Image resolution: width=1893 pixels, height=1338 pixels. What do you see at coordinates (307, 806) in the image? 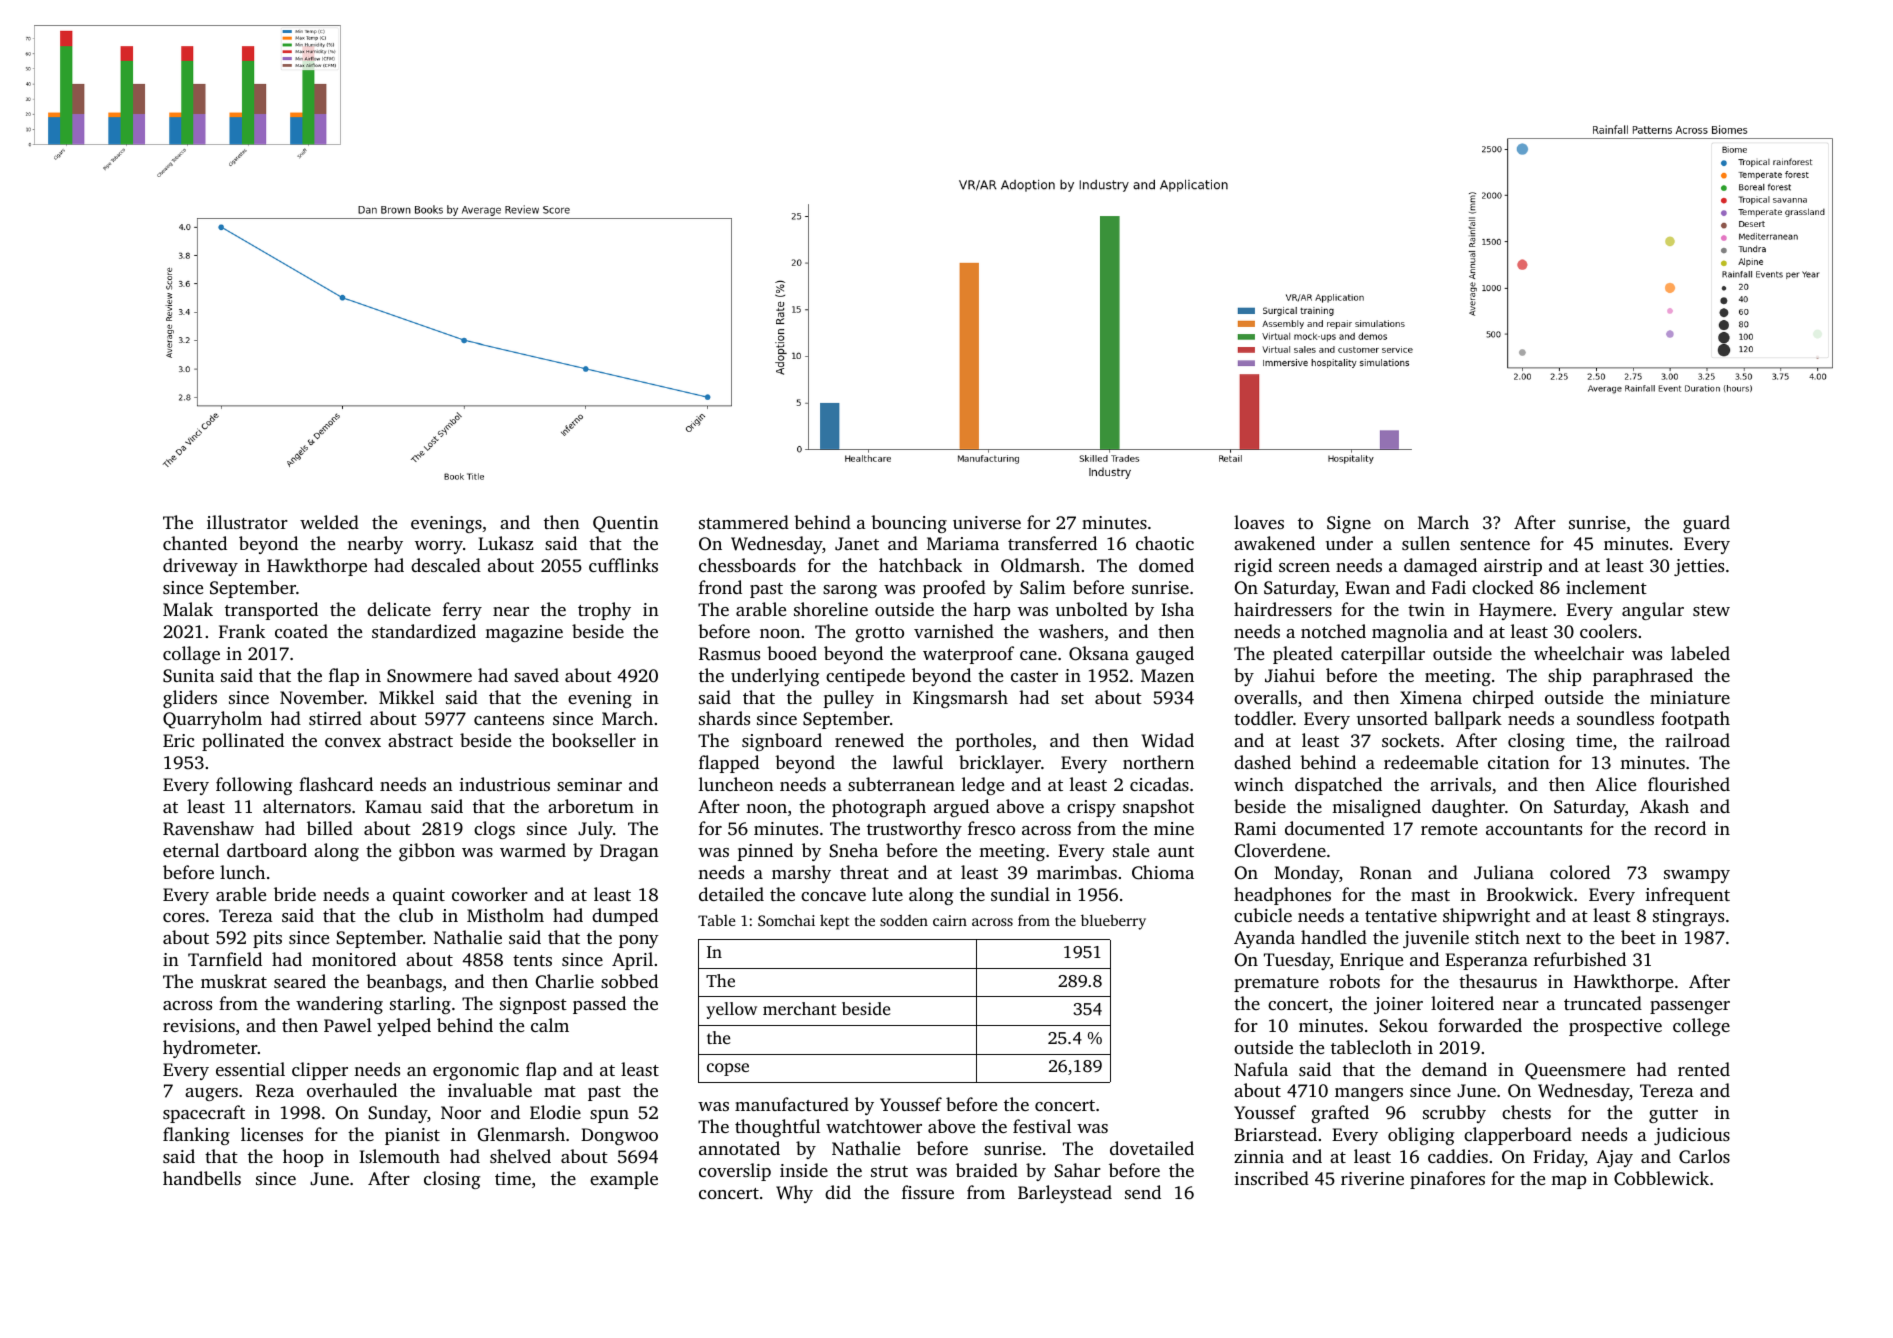
I see `alternators` at bounding box center [307, 806].
